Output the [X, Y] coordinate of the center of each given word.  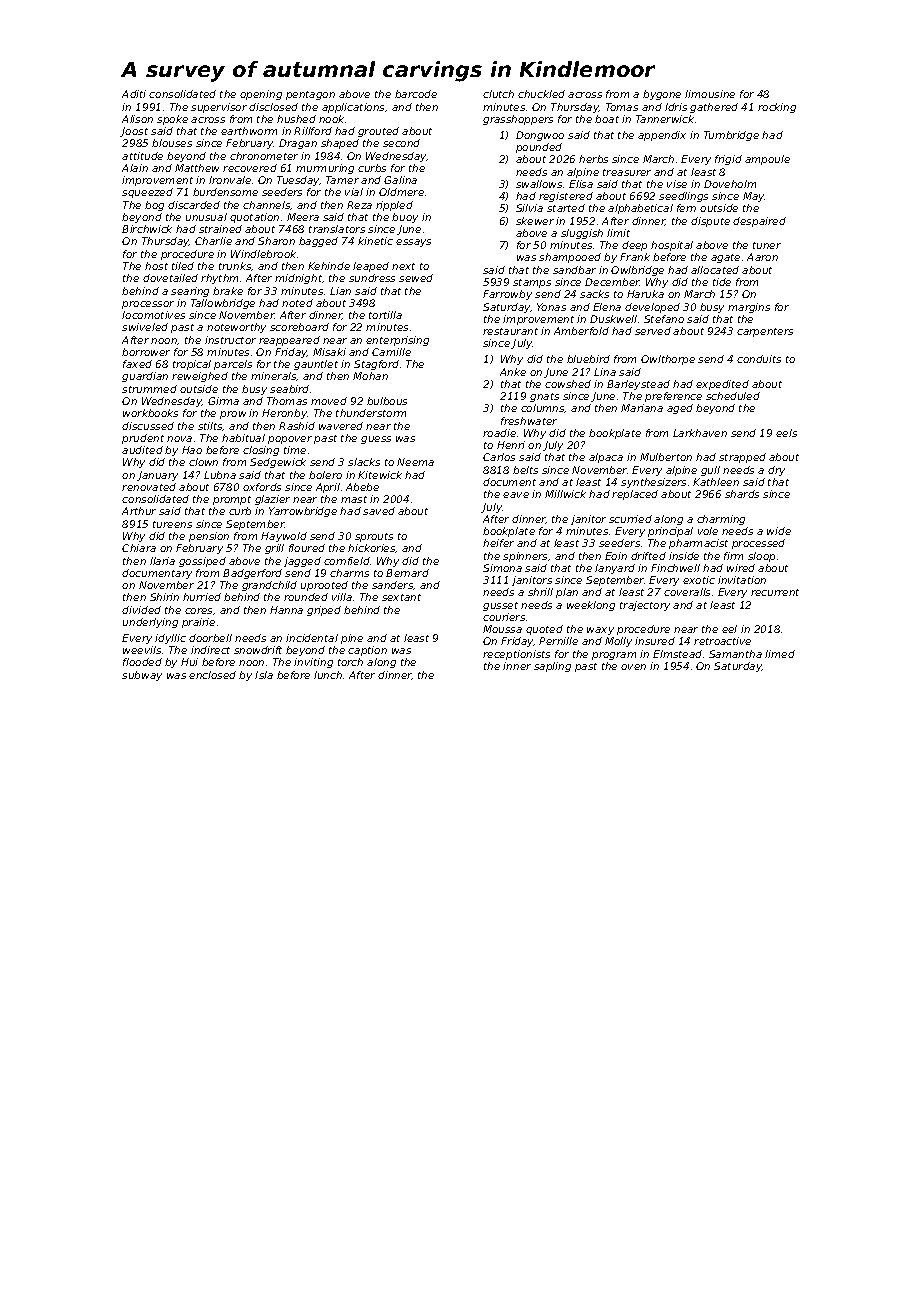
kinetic [375, 241]
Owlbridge [637, 271]
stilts [210, 426]
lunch [328, 675]
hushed [296, 119]
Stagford [376, 365]
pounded [539, 148]
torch [350, 662]
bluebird [588, 359]
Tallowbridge [223, 304]
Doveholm [730, 184]
